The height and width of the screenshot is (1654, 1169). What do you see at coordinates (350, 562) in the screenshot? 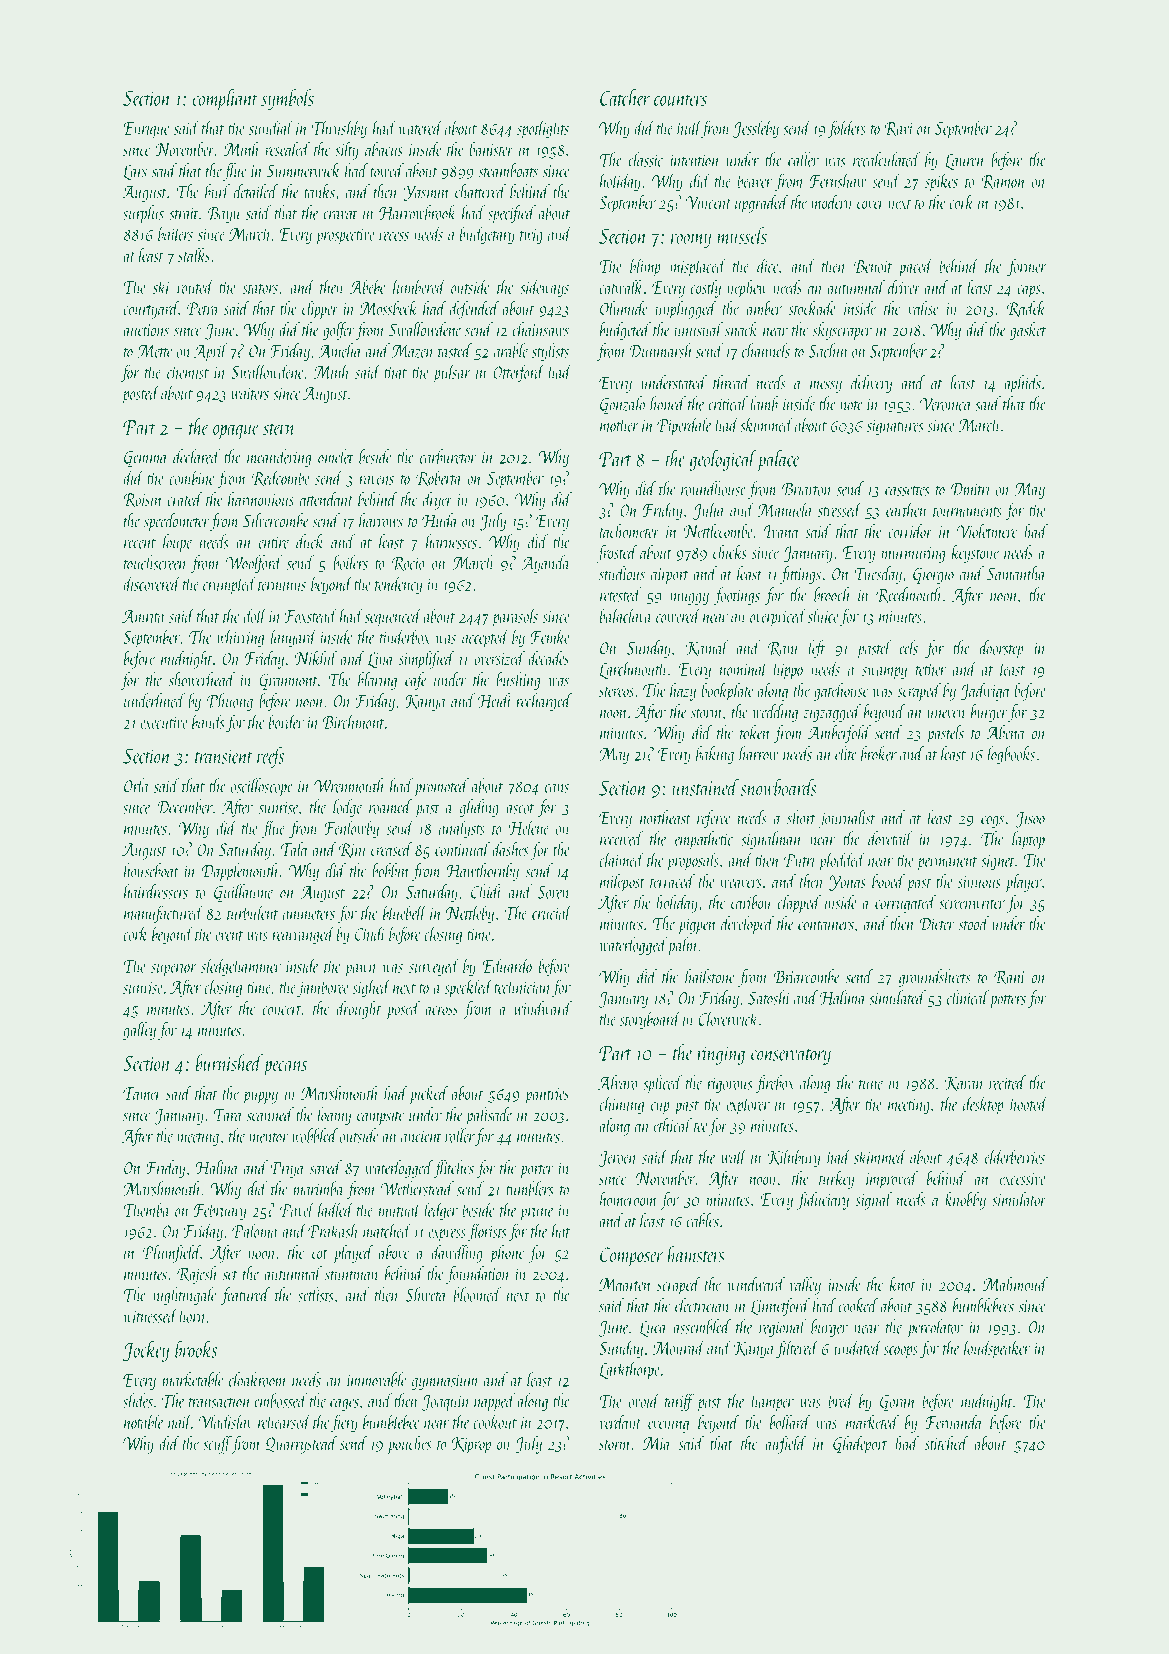
I see `boilers` at bounding box center [350, 562].
